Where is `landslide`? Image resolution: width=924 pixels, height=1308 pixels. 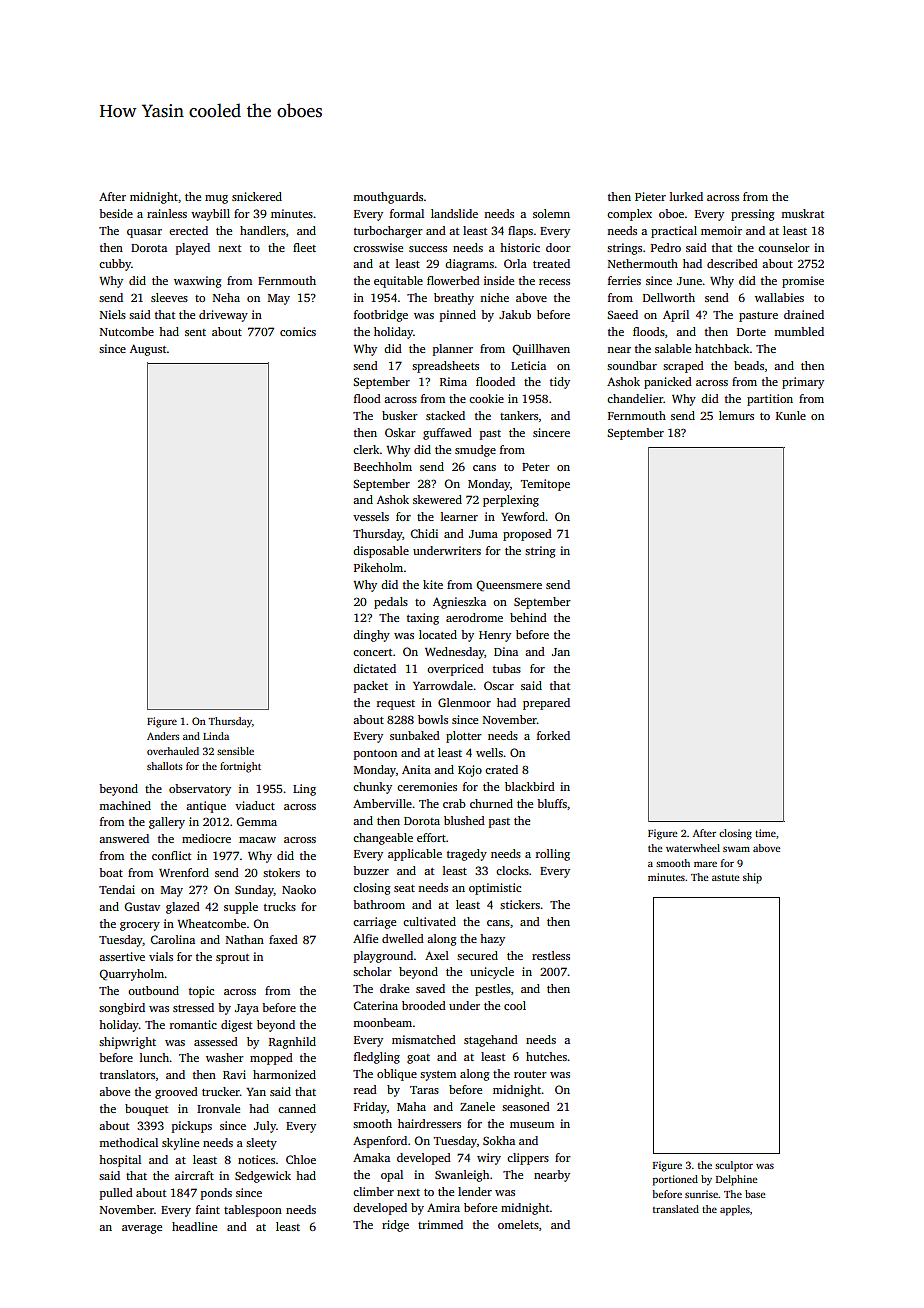 landslide is located at coordinates (454, 213).
